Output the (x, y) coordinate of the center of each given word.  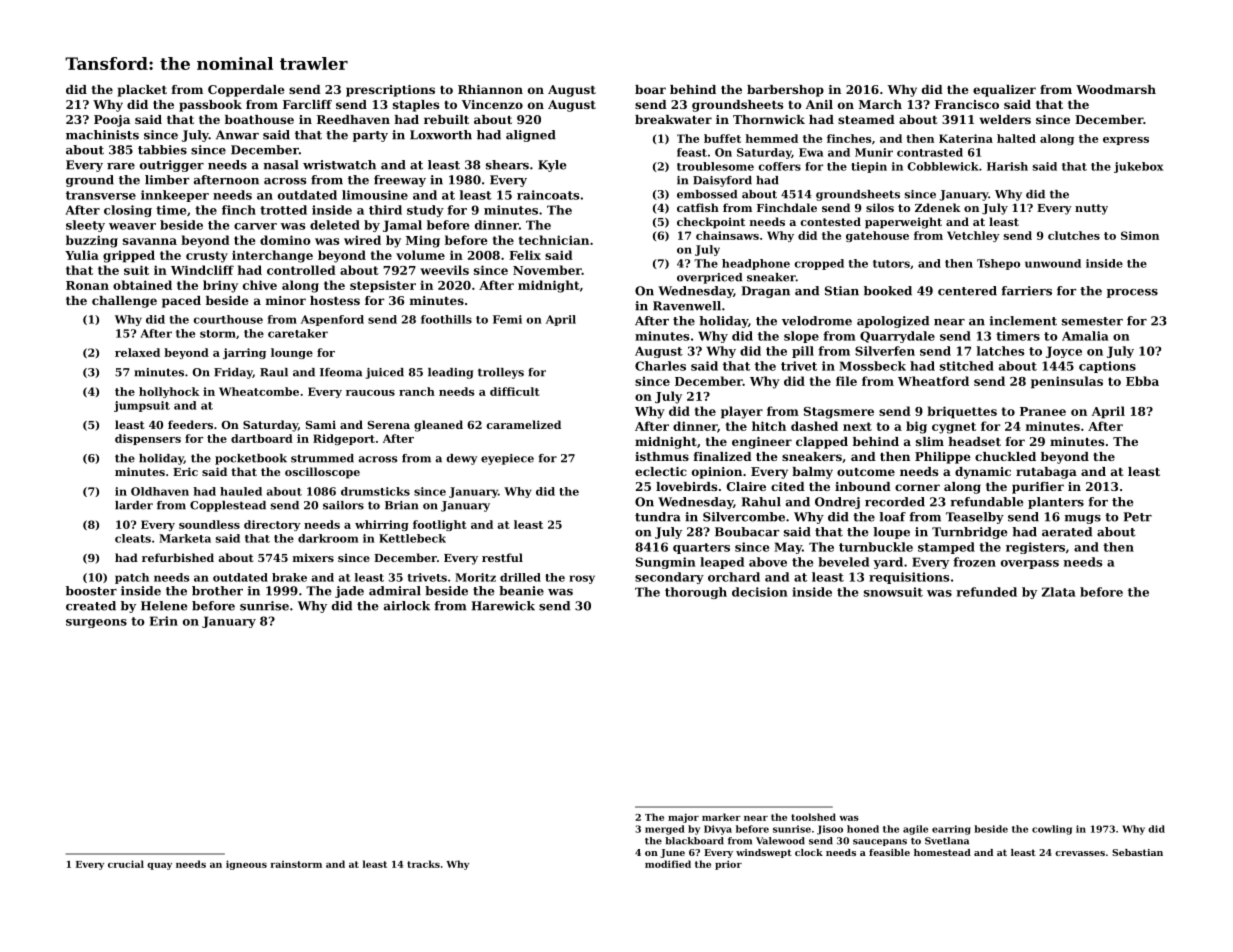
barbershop (785, 91)
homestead (942, 852)
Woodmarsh (1116, 89)
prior (728, 865)
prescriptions (390, 91)
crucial (126, 864)
